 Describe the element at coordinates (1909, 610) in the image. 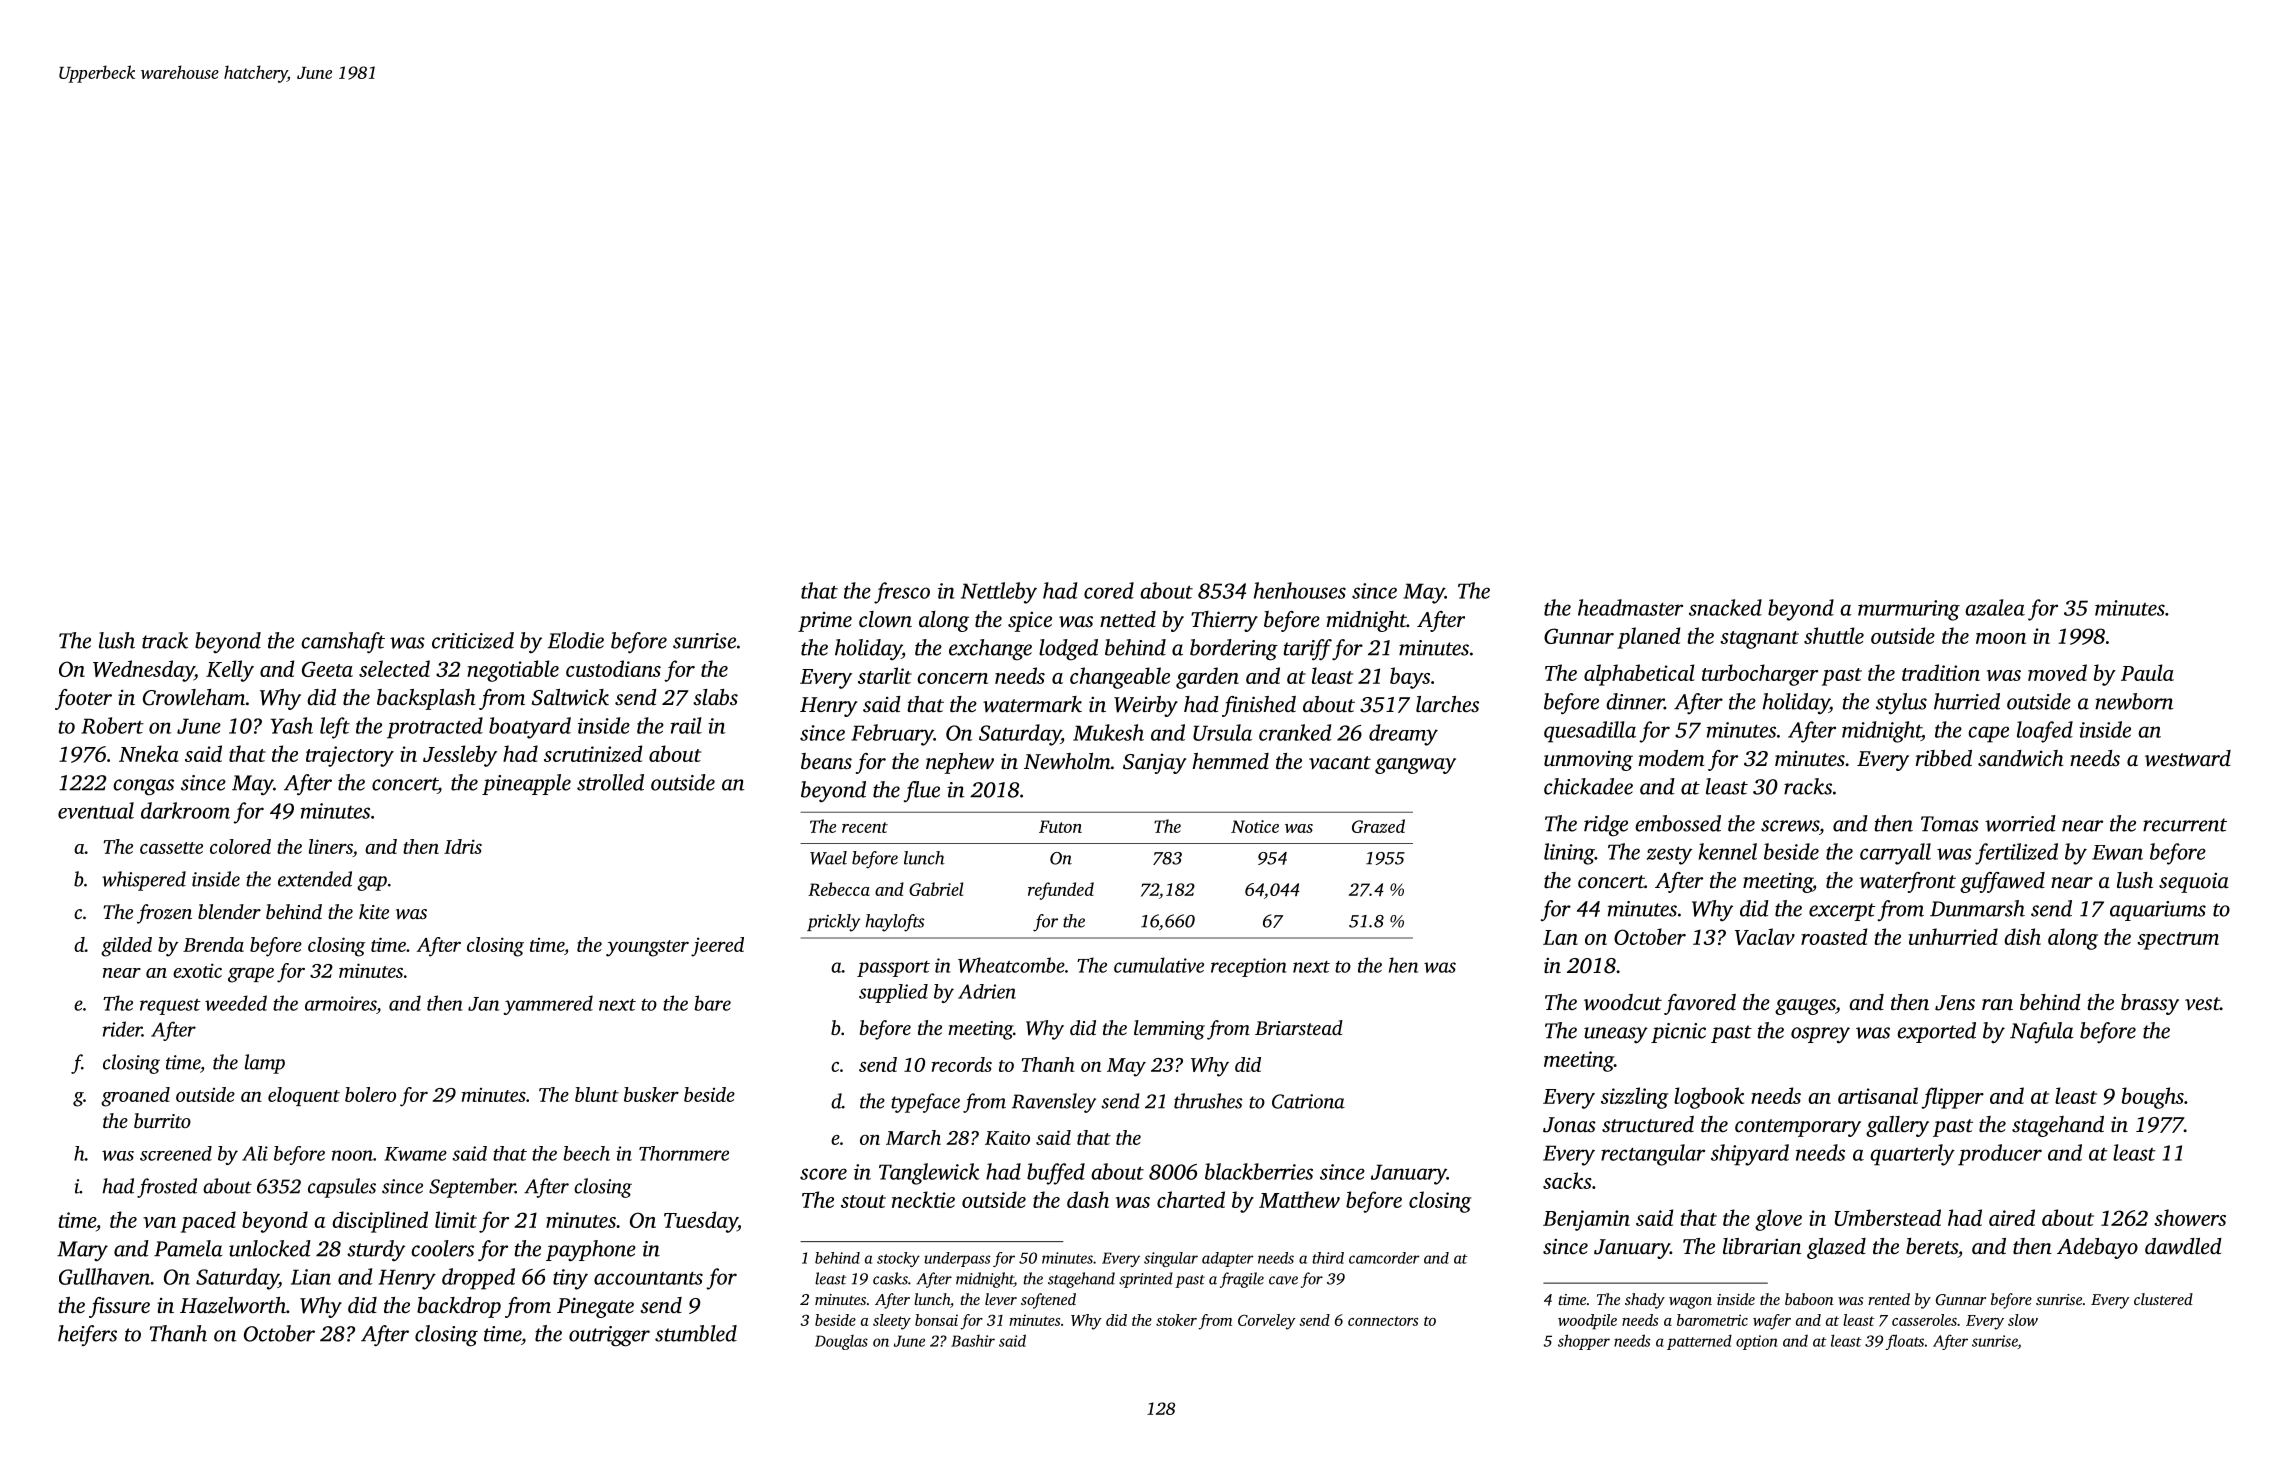

I see `murmuring` at that location.
